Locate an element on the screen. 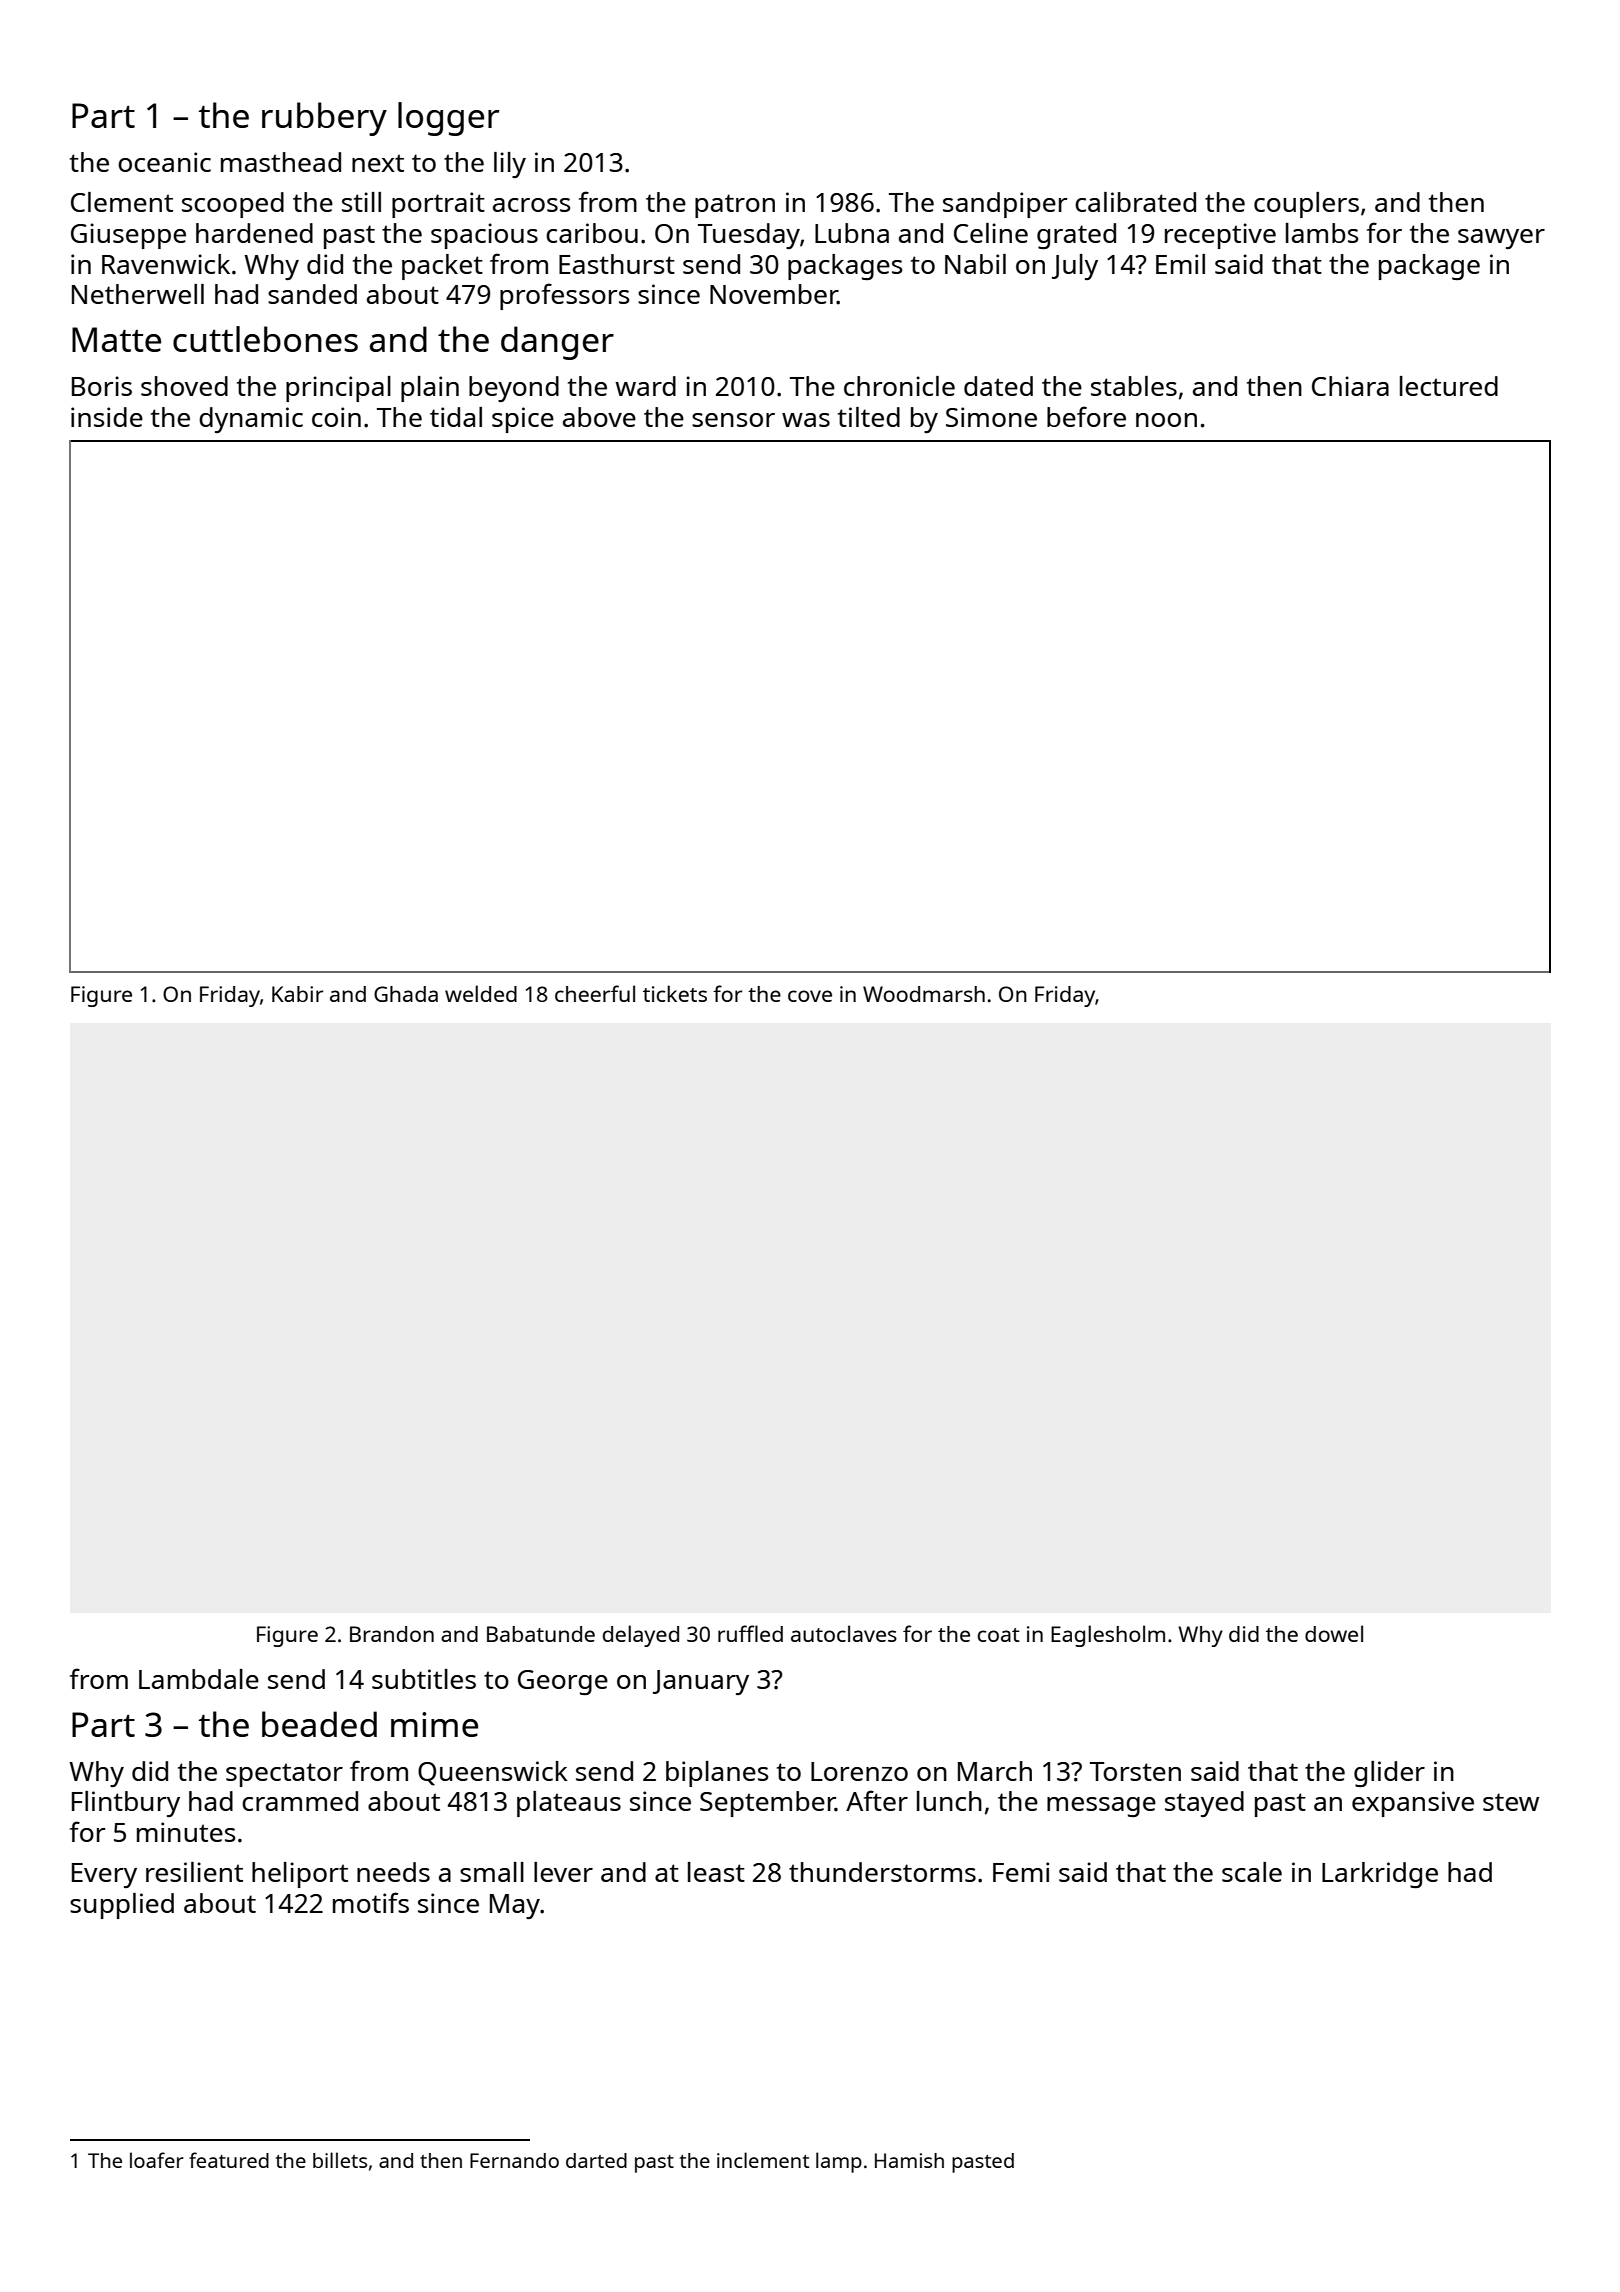  May is located at coordinates (515, 1906).
